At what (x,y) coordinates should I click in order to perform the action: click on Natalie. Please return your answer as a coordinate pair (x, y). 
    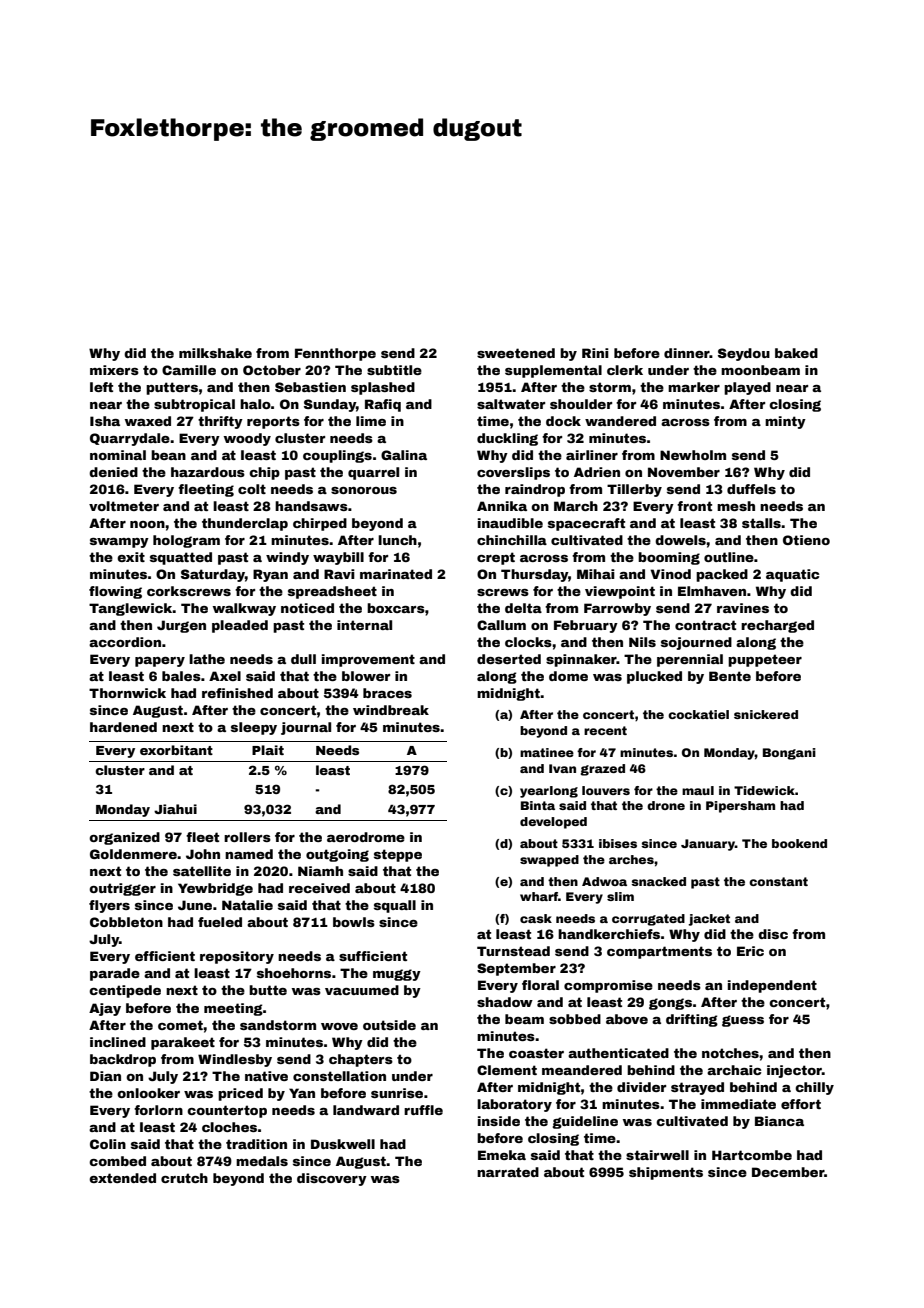
    Looking at the image, I should click on (247, 905).
